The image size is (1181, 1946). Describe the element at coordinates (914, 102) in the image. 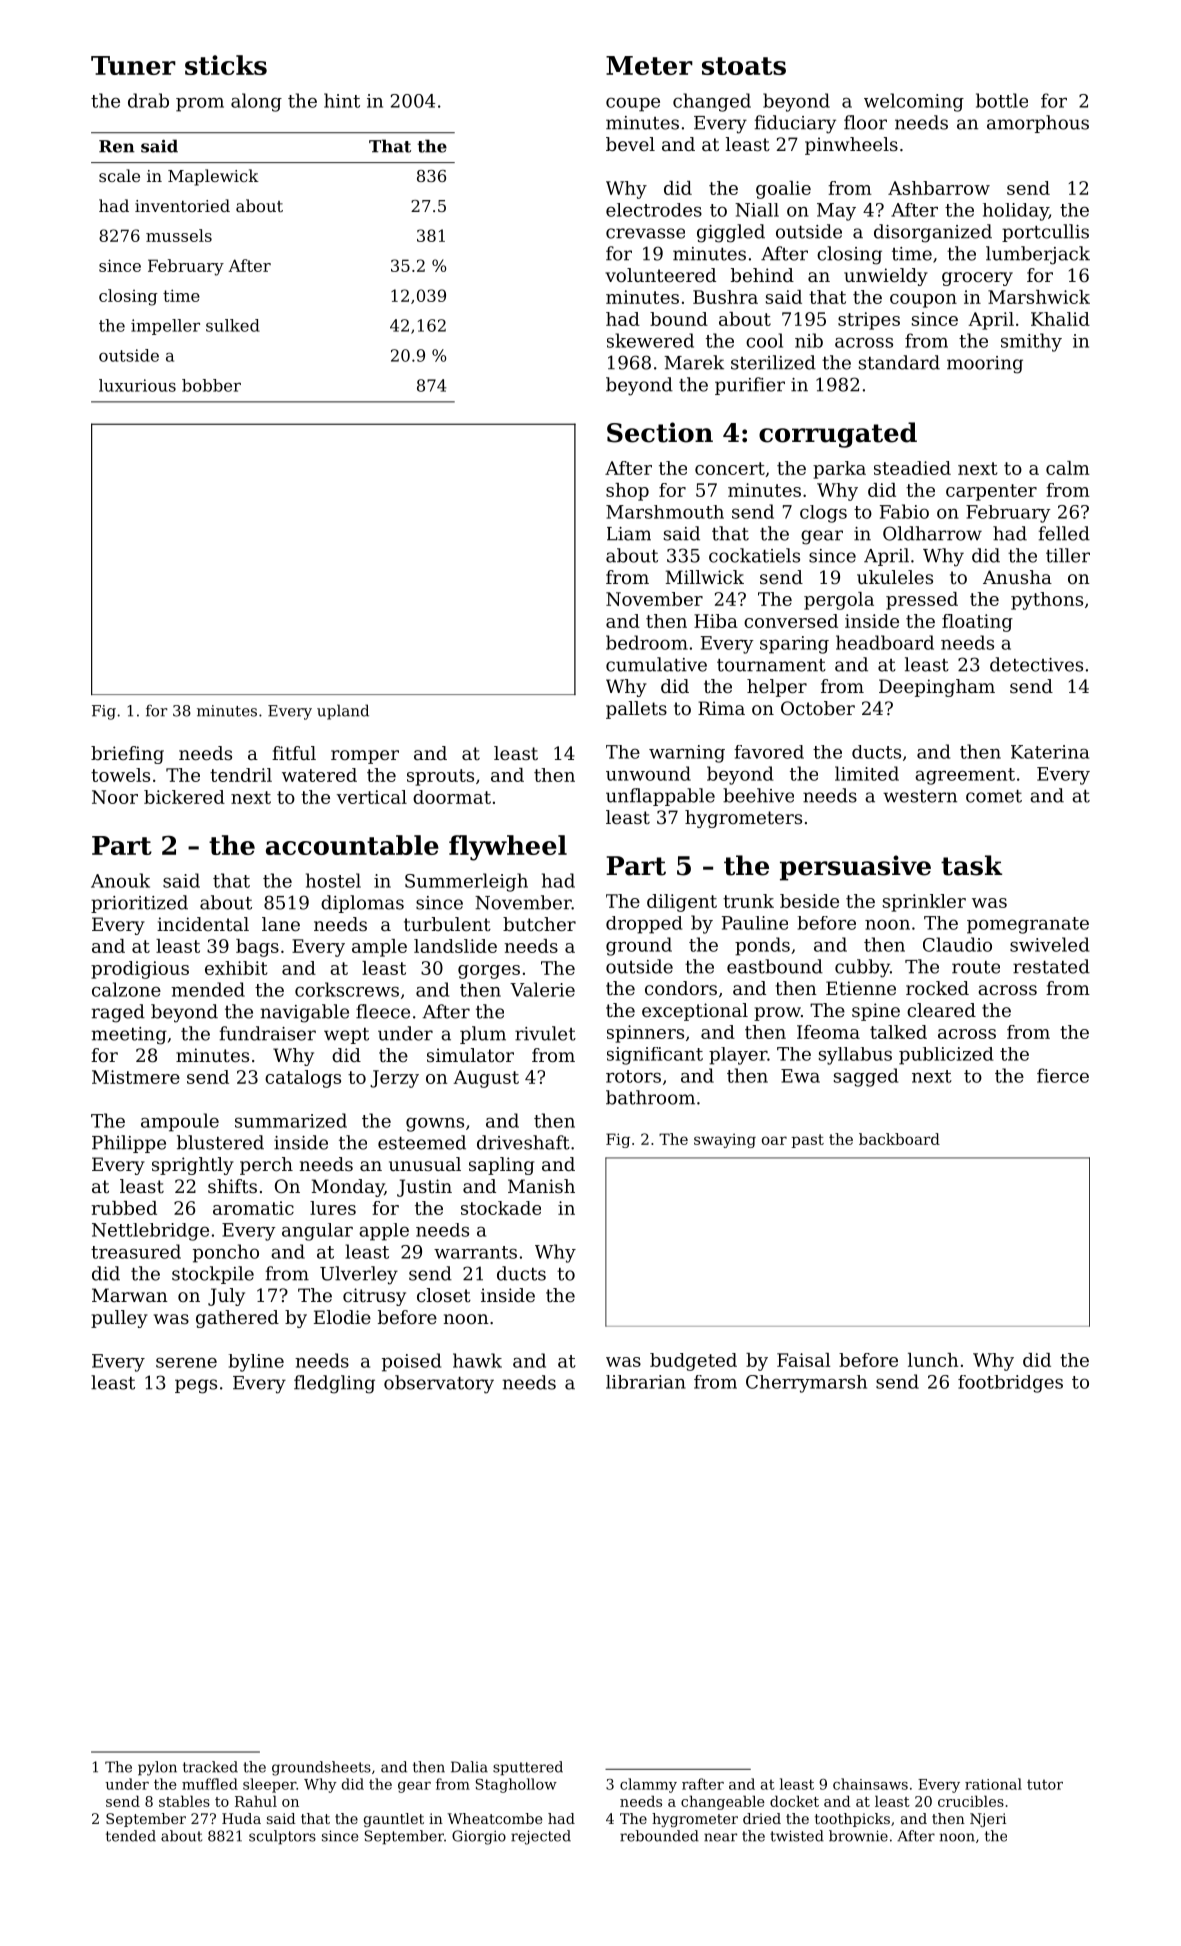

I see `welcoming` at that location.
